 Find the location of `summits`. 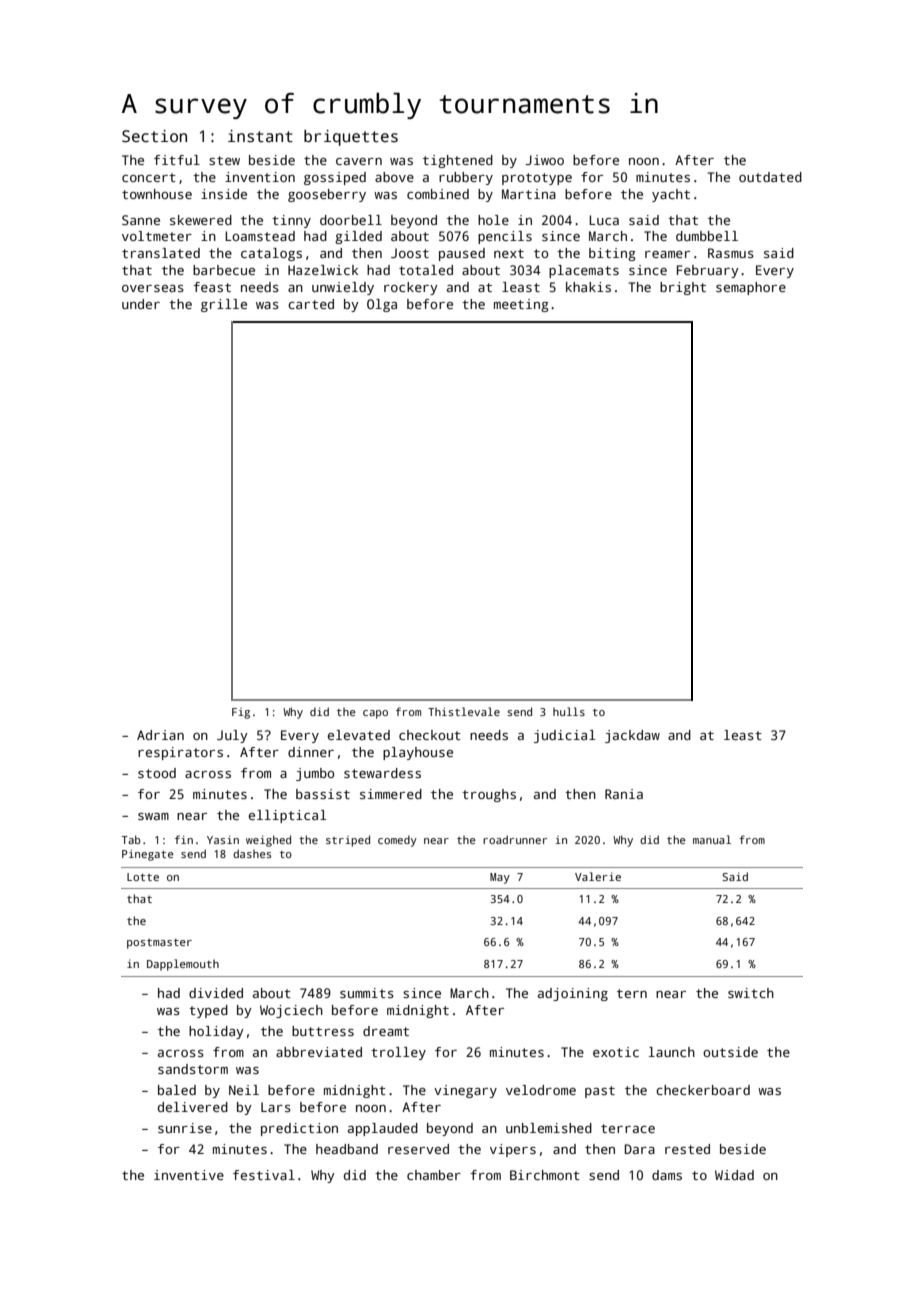

summits is located at coordinates (367, 993).
